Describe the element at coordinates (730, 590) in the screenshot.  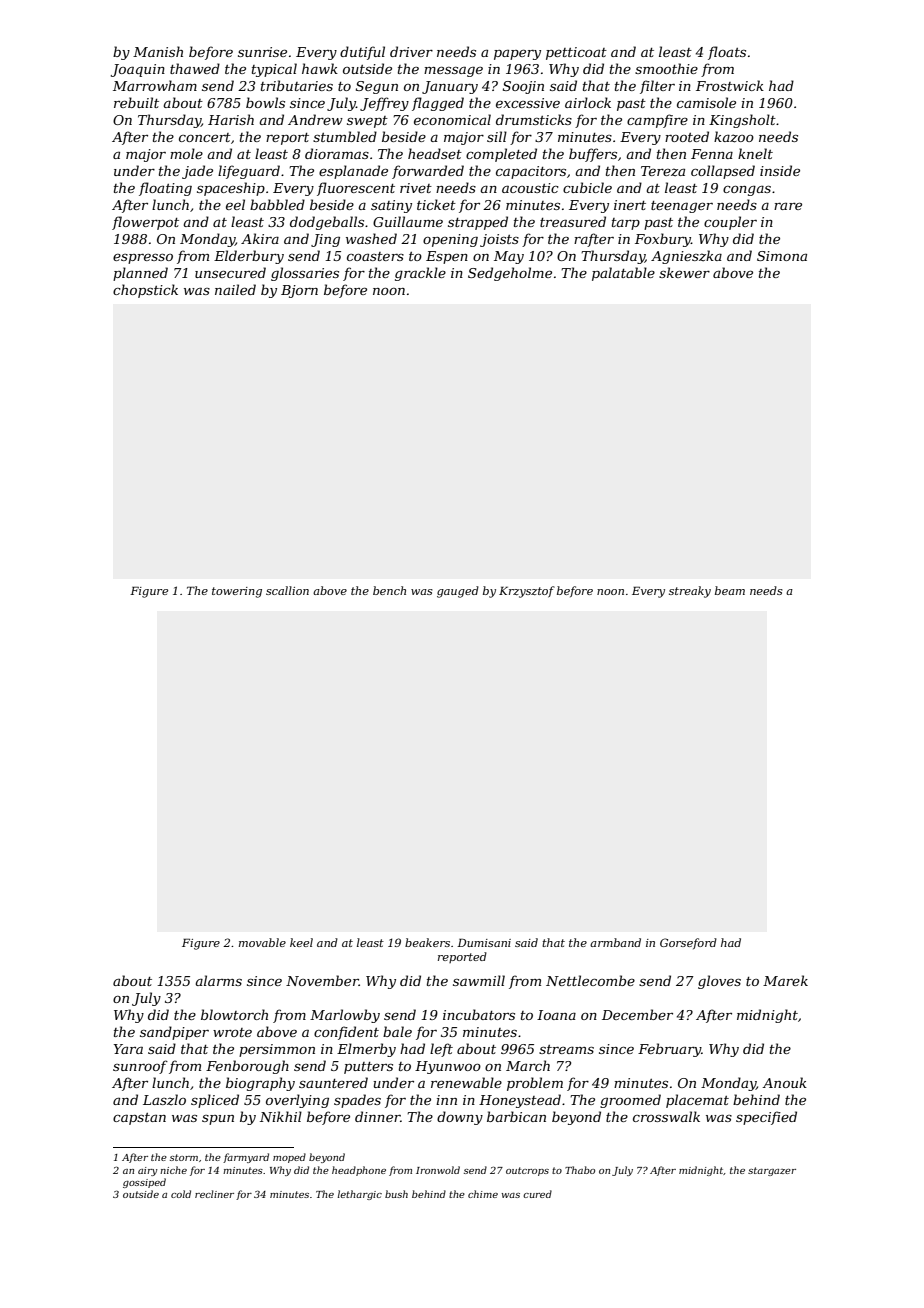
I see `beam` at that location.
